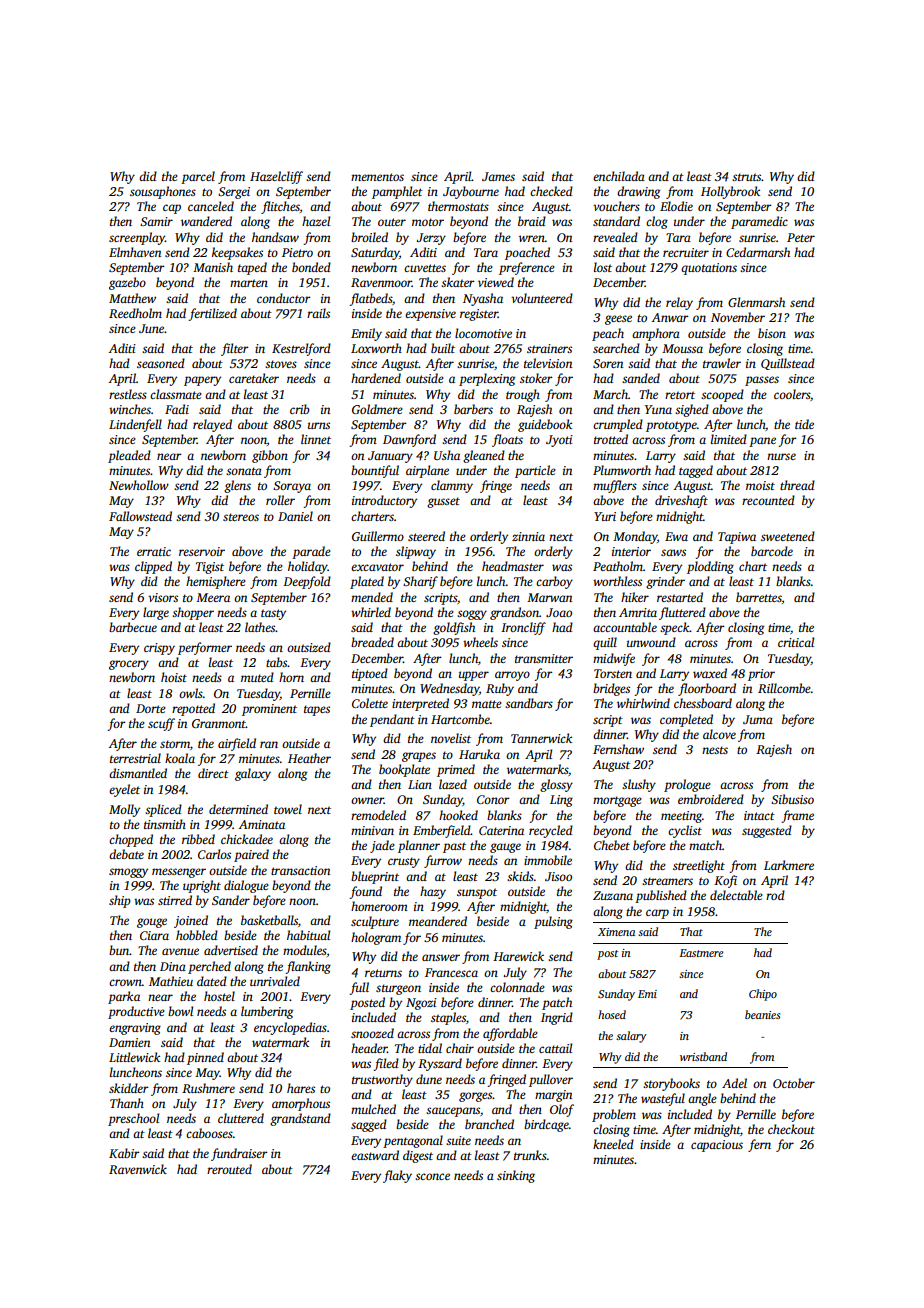 This page has height=1308, width=924. I want to click on eyelet, so click(124, 790).
